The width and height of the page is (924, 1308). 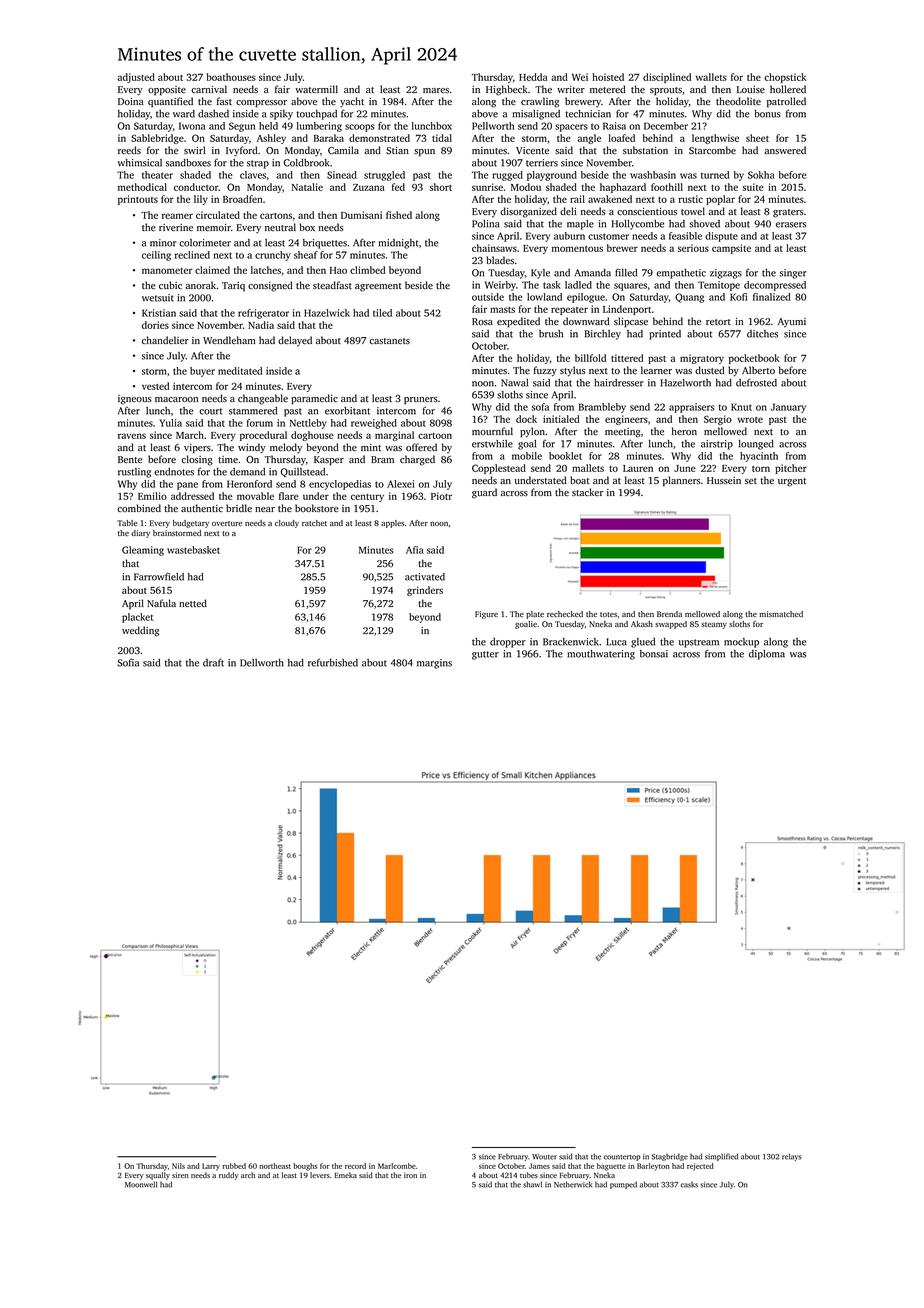 What do you see at coordinates (712, 150) in the page?
I see `Starcombe` at bounding box center [712, 150].
